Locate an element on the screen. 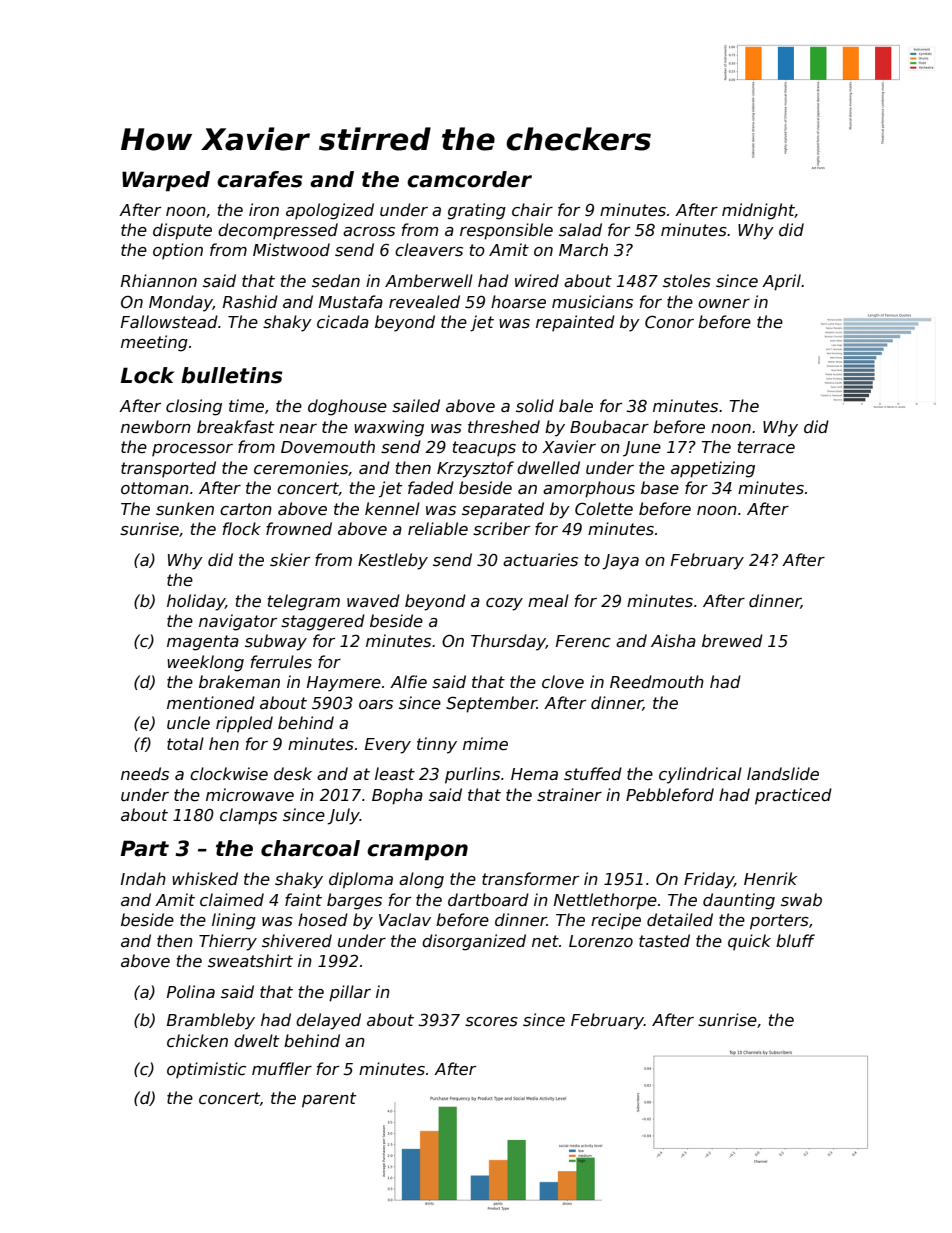 This screenshot has width=952, height=1233. carafes is located at coordinates (259, 179).
